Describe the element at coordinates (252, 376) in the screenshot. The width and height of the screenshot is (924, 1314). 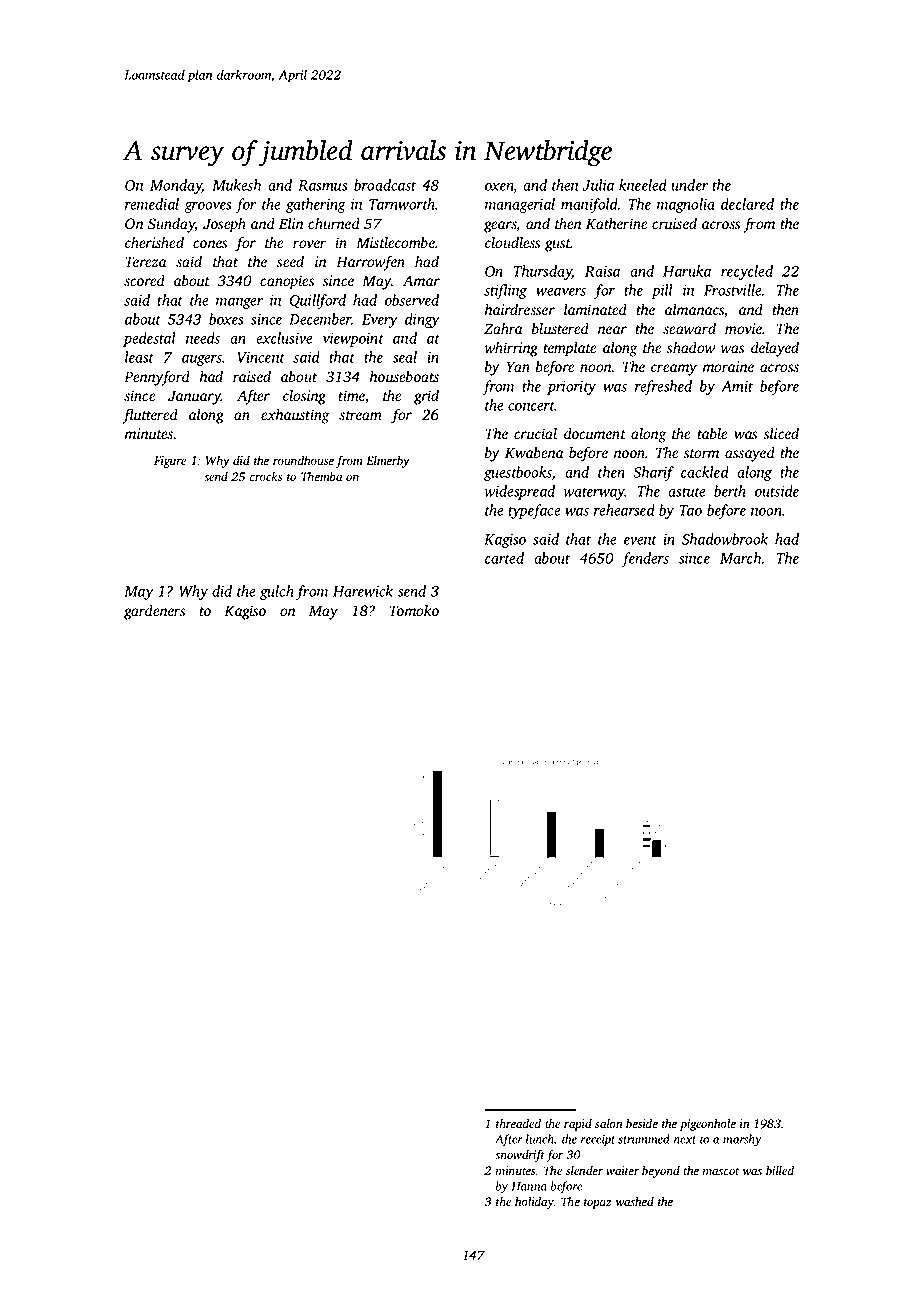
I see `raised` at that location.
